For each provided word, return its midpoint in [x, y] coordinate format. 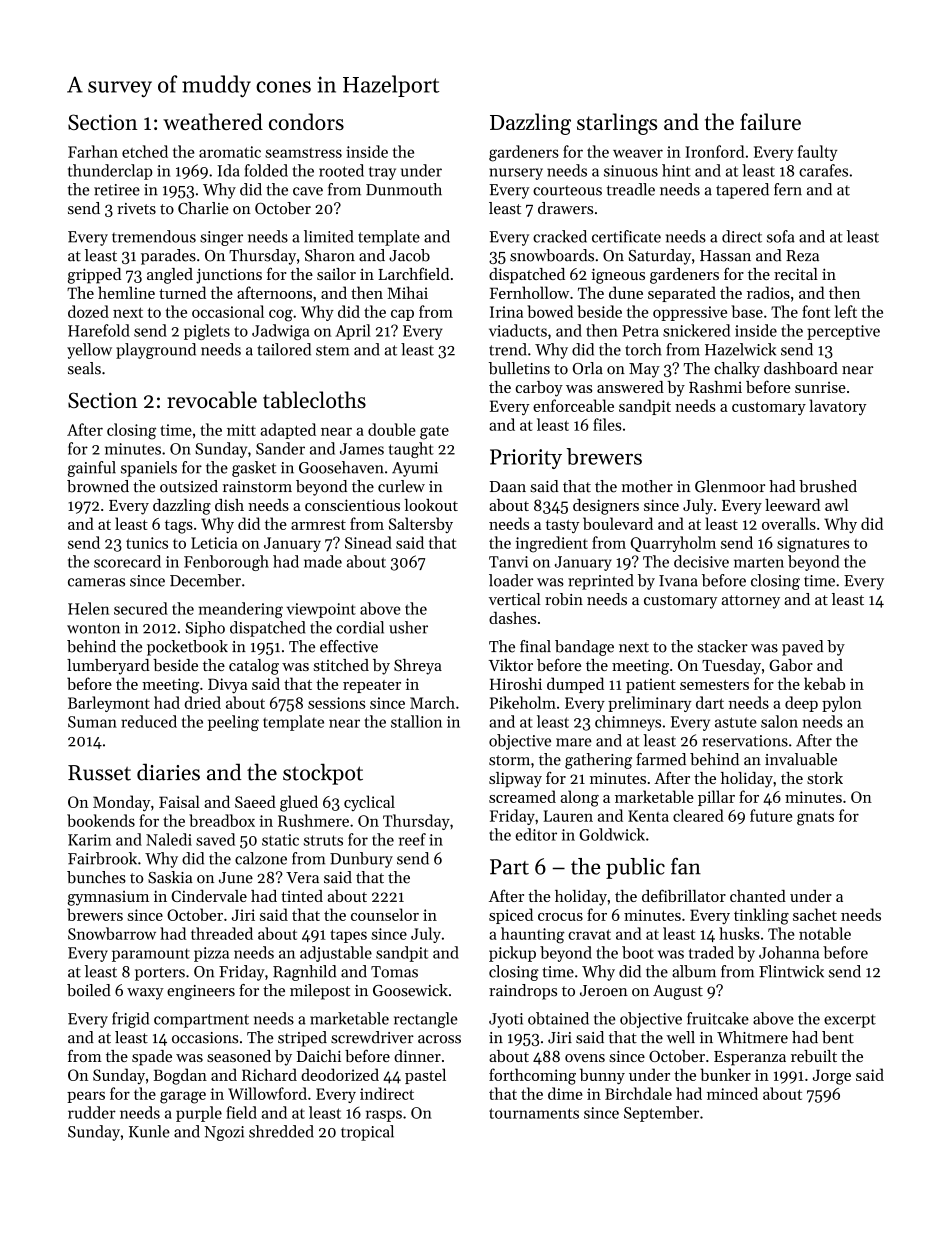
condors [306, 121]
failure [770, 121]
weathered [213, 121]
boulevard [618, 523]
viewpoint [321, 610]
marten [759, 562]
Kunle [149, 1131]
